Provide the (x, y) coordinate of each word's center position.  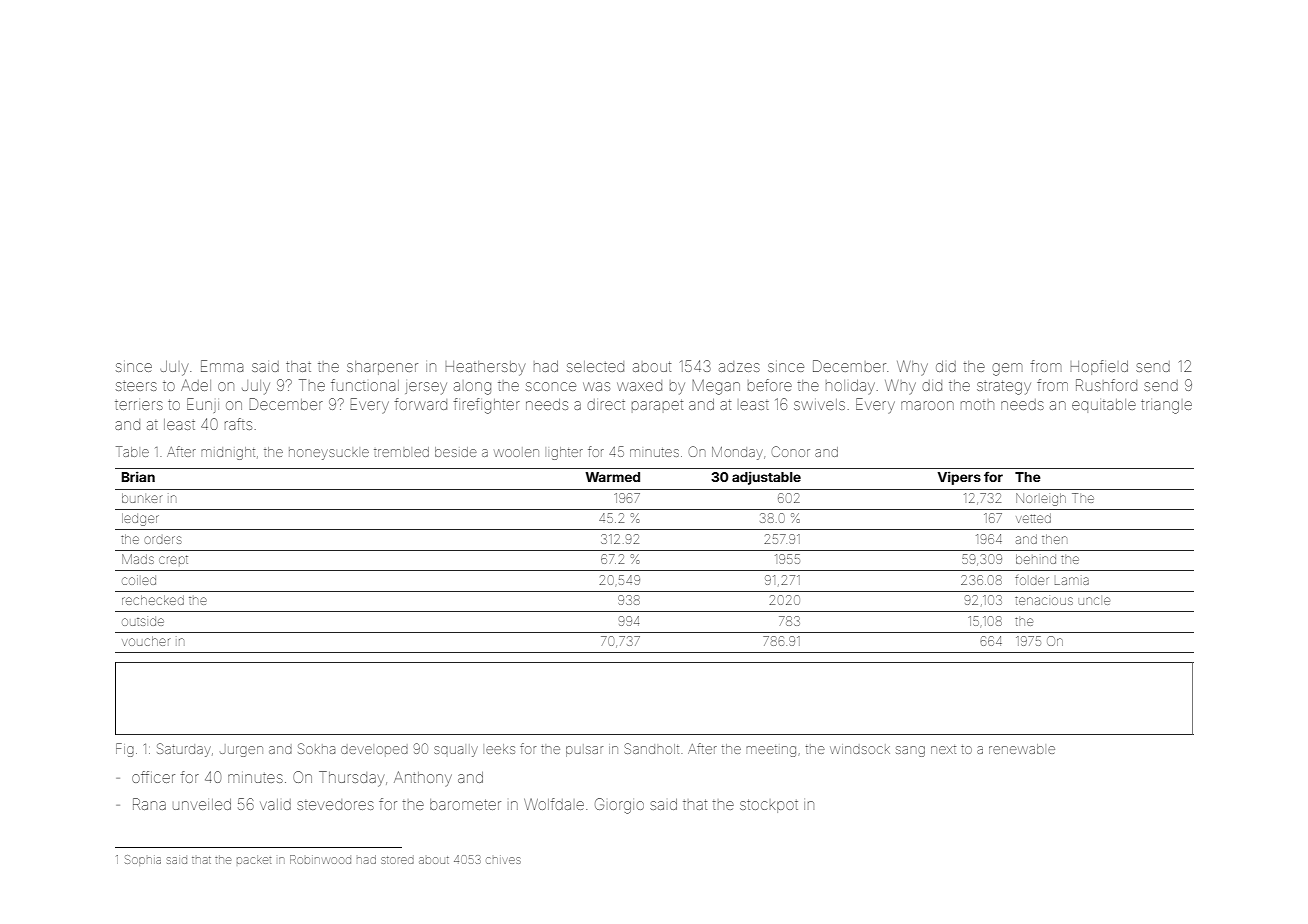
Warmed (612, 477)
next (943, 749)
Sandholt (651, 748)
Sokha (316, 748)
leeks (500, 749)
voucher (145, 641)
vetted (1033, 518)
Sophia (143, 860)
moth (977, 405)
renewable (1022, 749)
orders (162, 540)
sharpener (382, 368)
